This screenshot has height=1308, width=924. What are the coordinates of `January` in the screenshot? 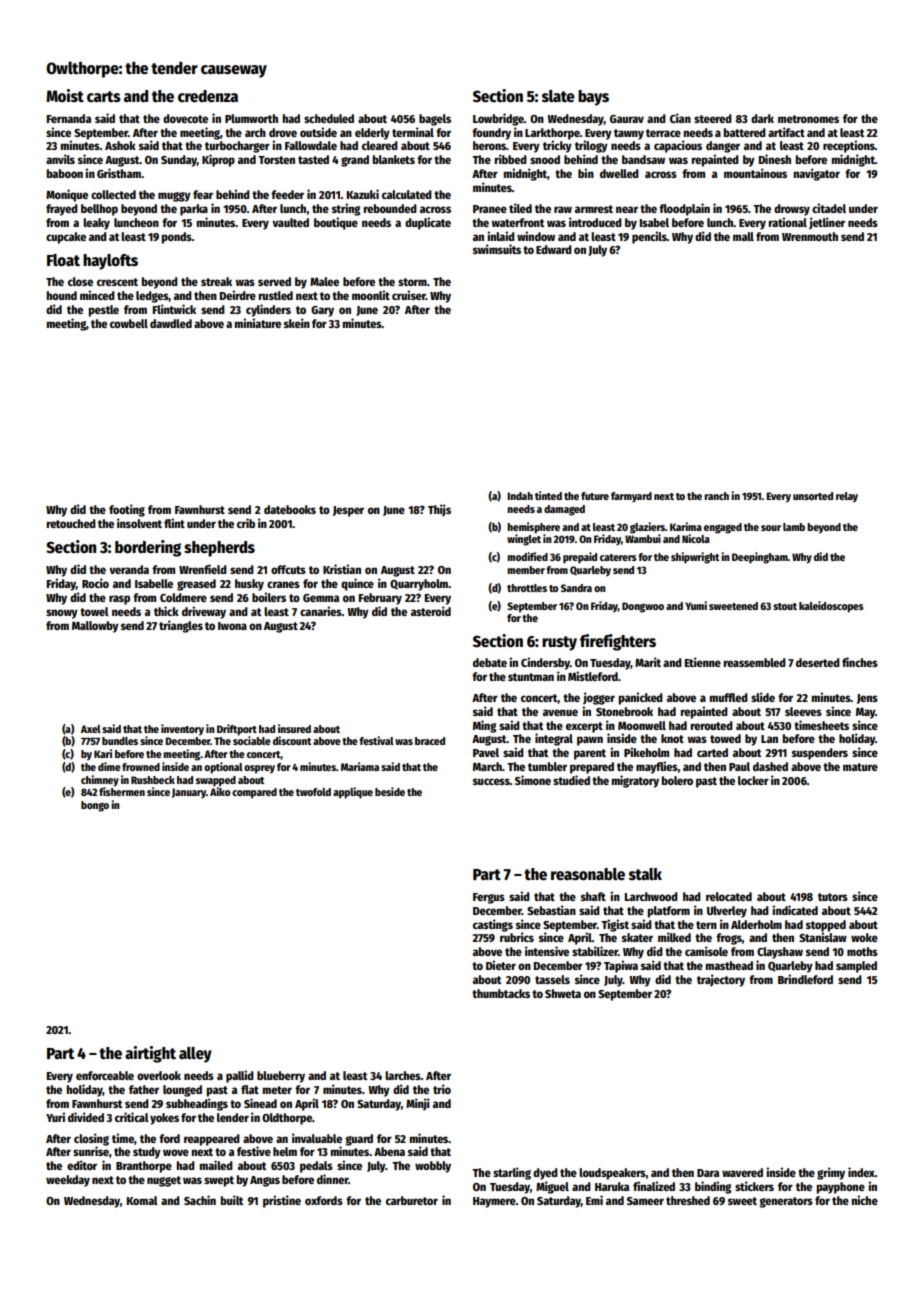 It's located at (189, 793).
